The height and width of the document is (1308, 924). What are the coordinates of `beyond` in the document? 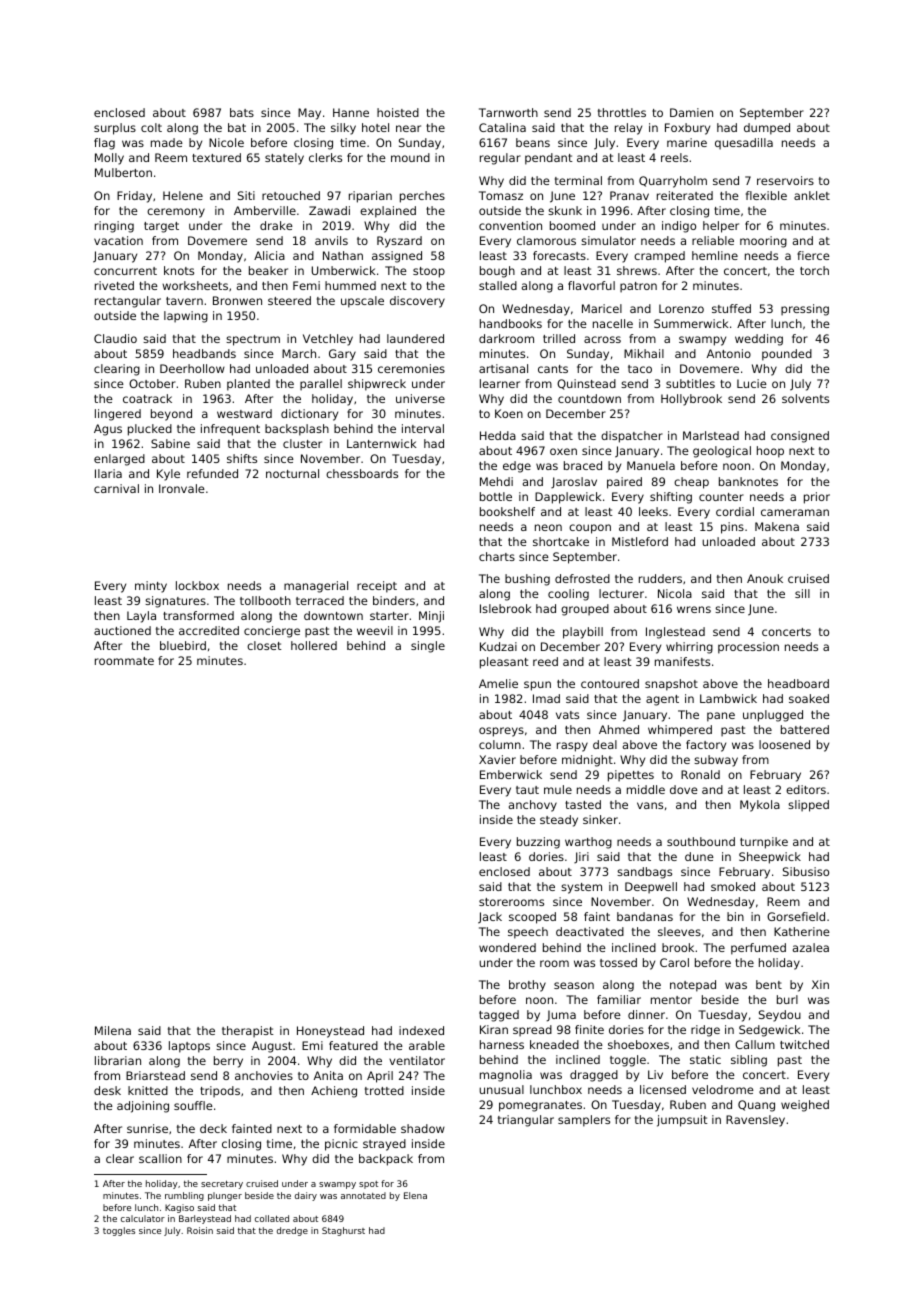 It's located at (171, 415).
